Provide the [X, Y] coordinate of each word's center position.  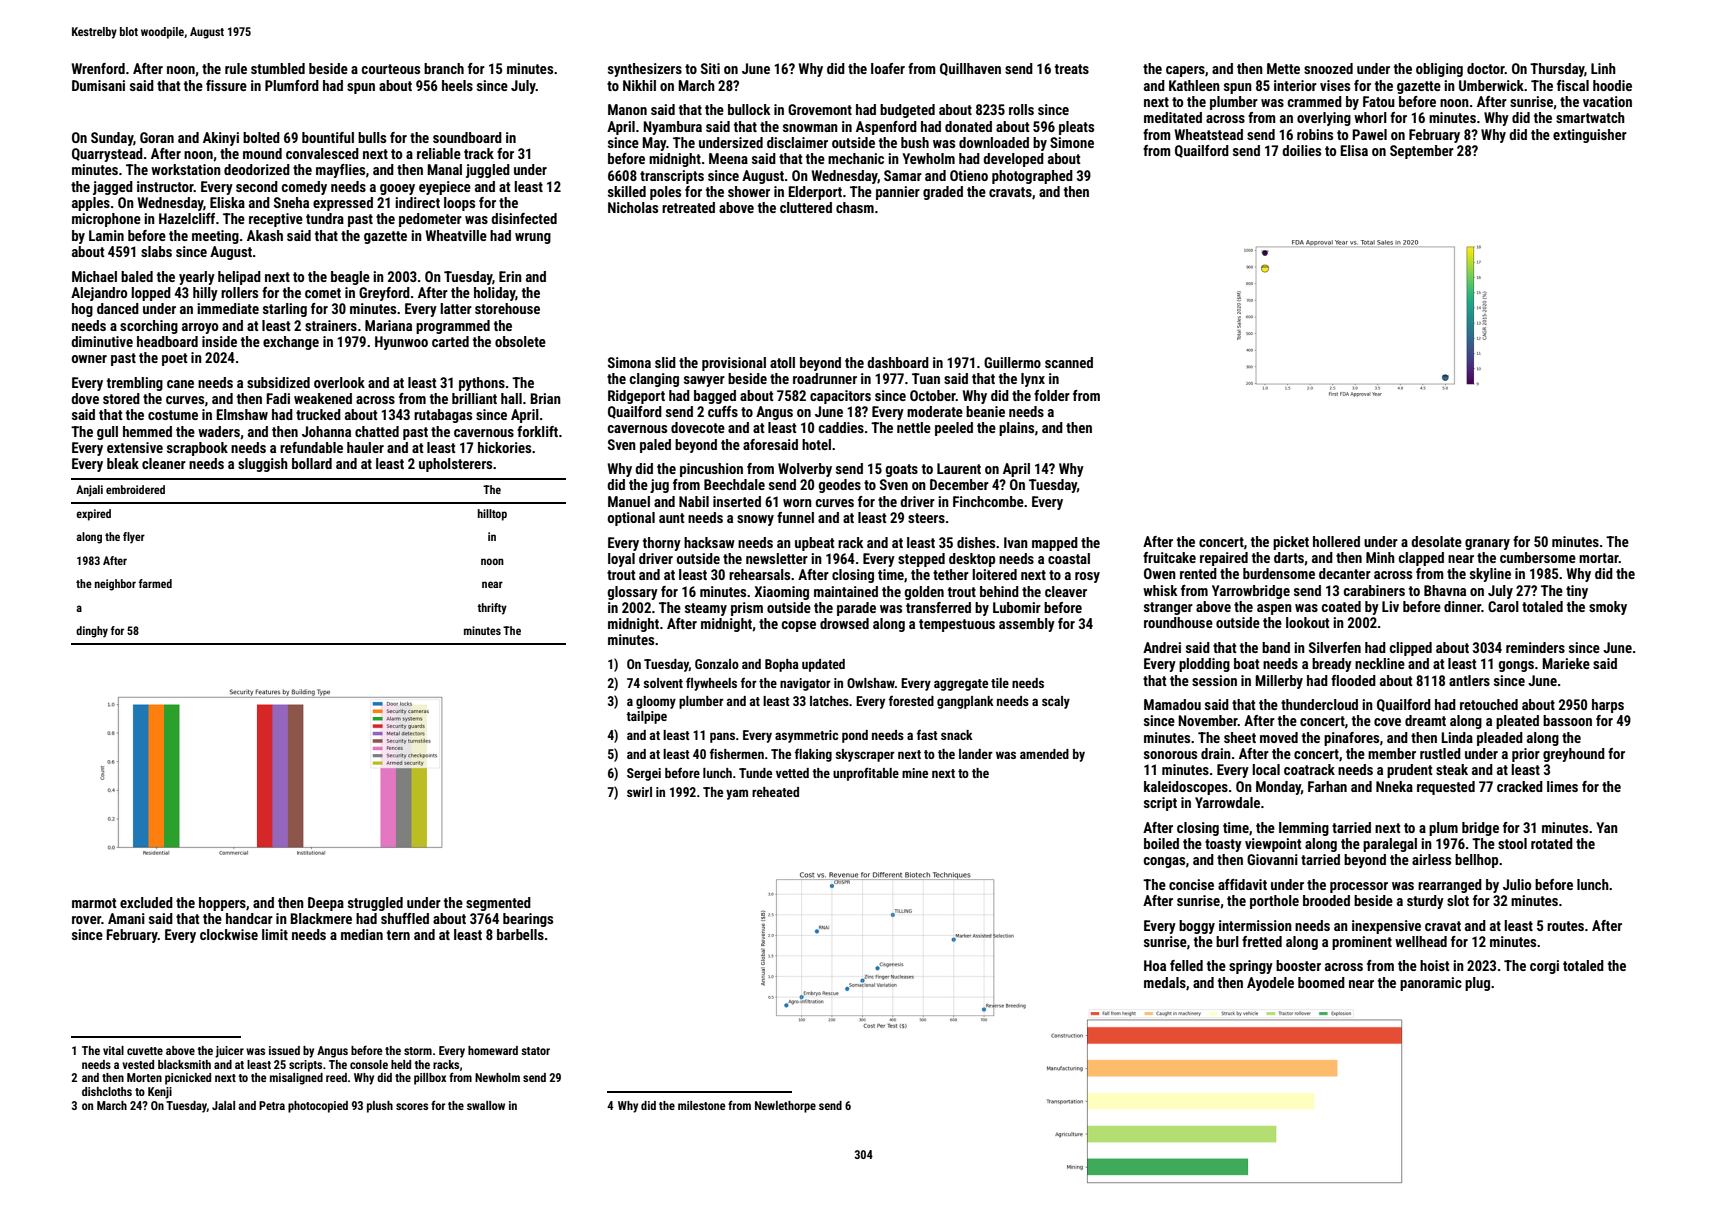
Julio [1517, 884]
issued [284, 1050]
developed [1013, 160]
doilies [1301, 150]
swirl [639, 792]
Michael [94, 276]
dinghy [92, 632]
